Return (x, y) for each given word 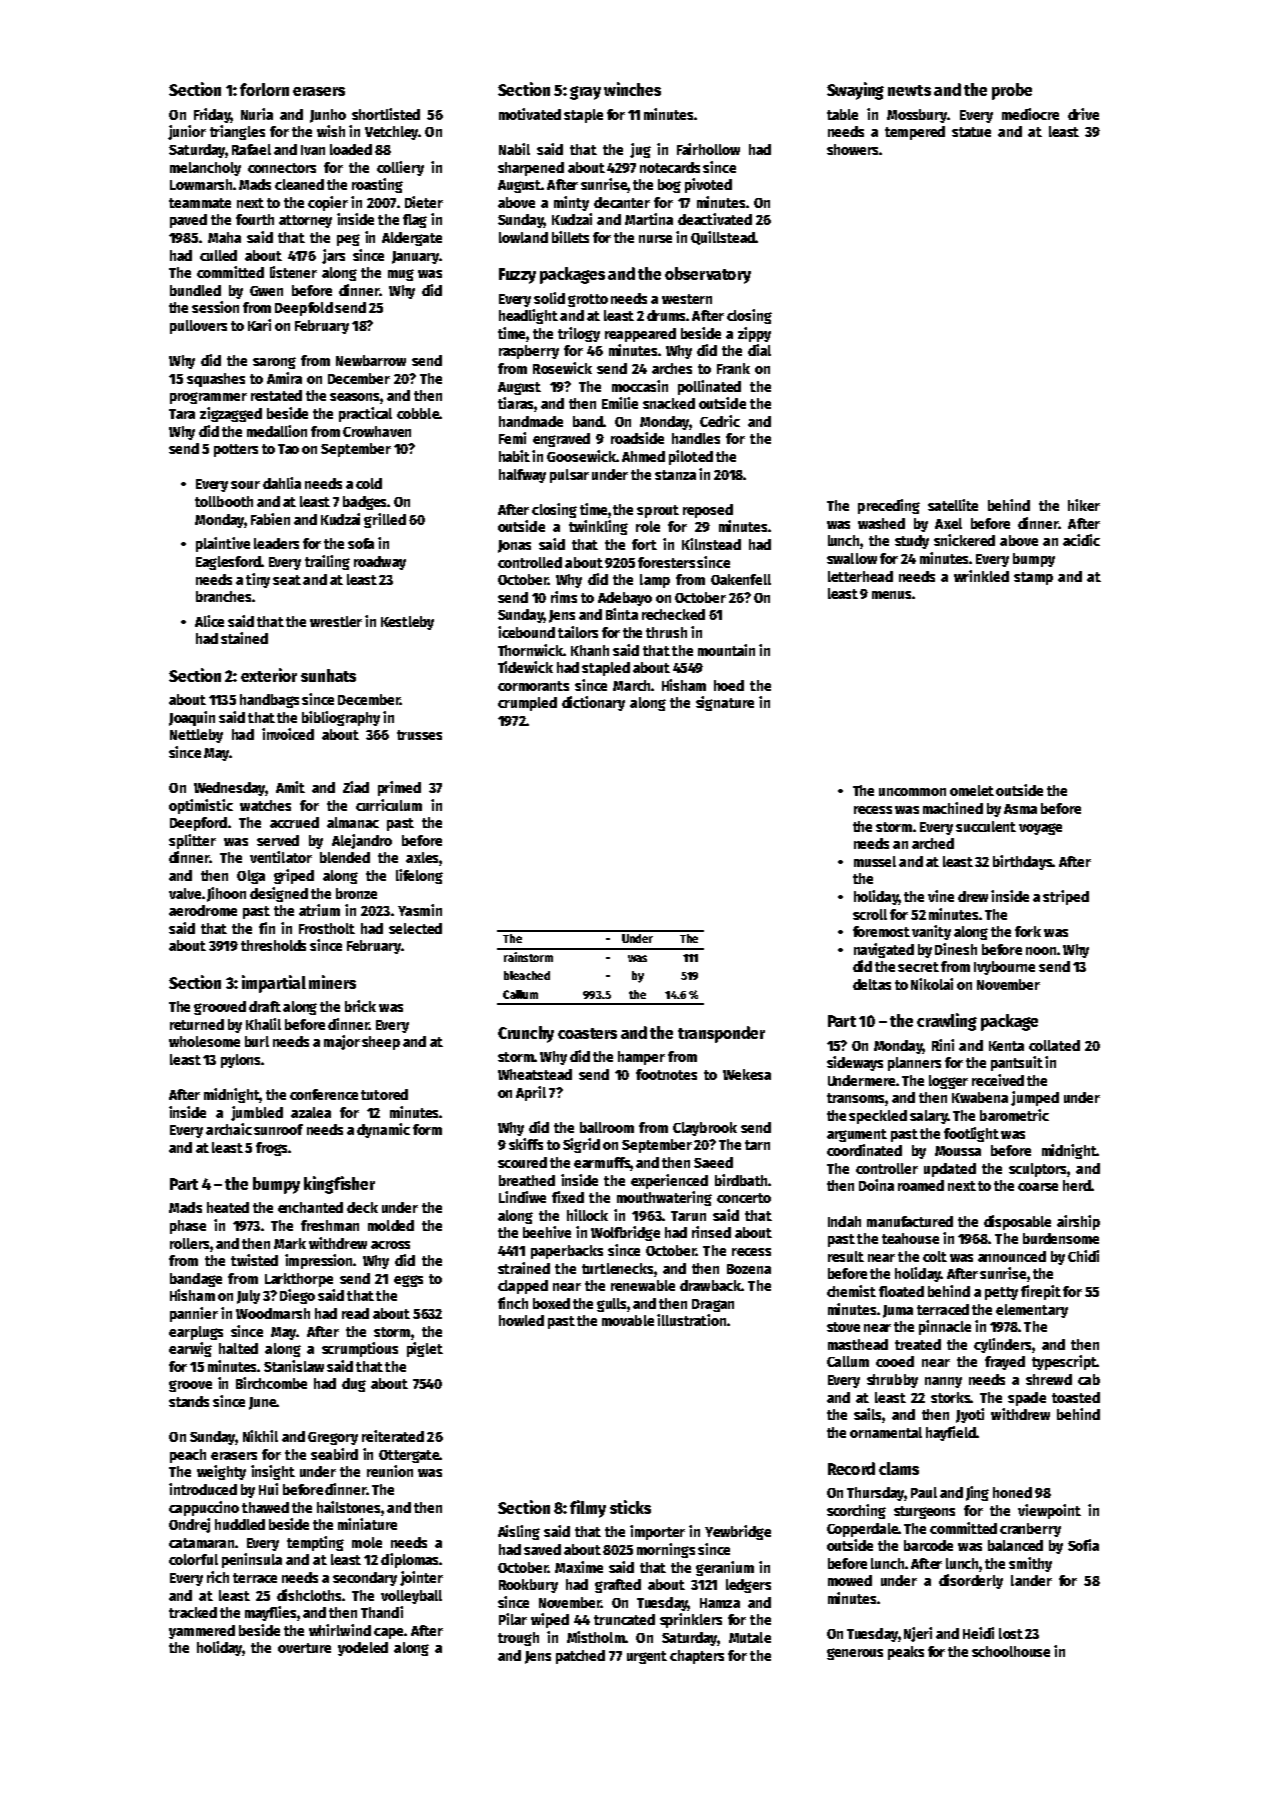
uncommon (912, 792)
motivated (530, 114)
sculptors (1037, 1170)
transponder (721, 1034)
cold (369, 483)
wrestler (336, 621)
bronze (356, 893)
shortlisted (386, 114)
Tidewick (525, 667)
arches (672, 368)
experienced (669, 1181)
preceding (889, 506)
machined (953, 808)
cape (388, 1633)
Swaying (855, 91)
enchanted (310, 1207)
